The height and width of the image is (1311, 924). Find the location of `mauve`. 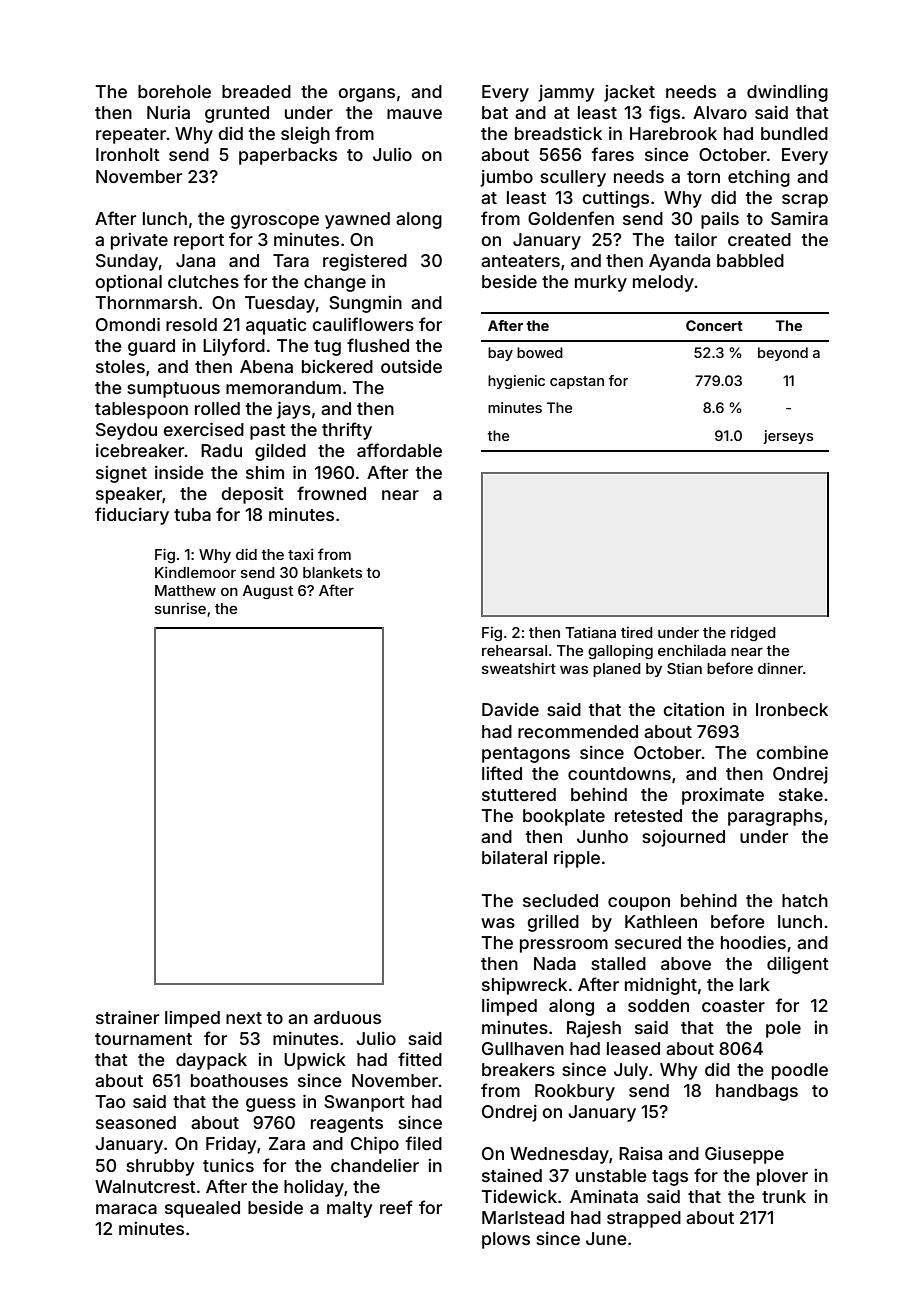

mauve is located at coordinates (414, 114).
